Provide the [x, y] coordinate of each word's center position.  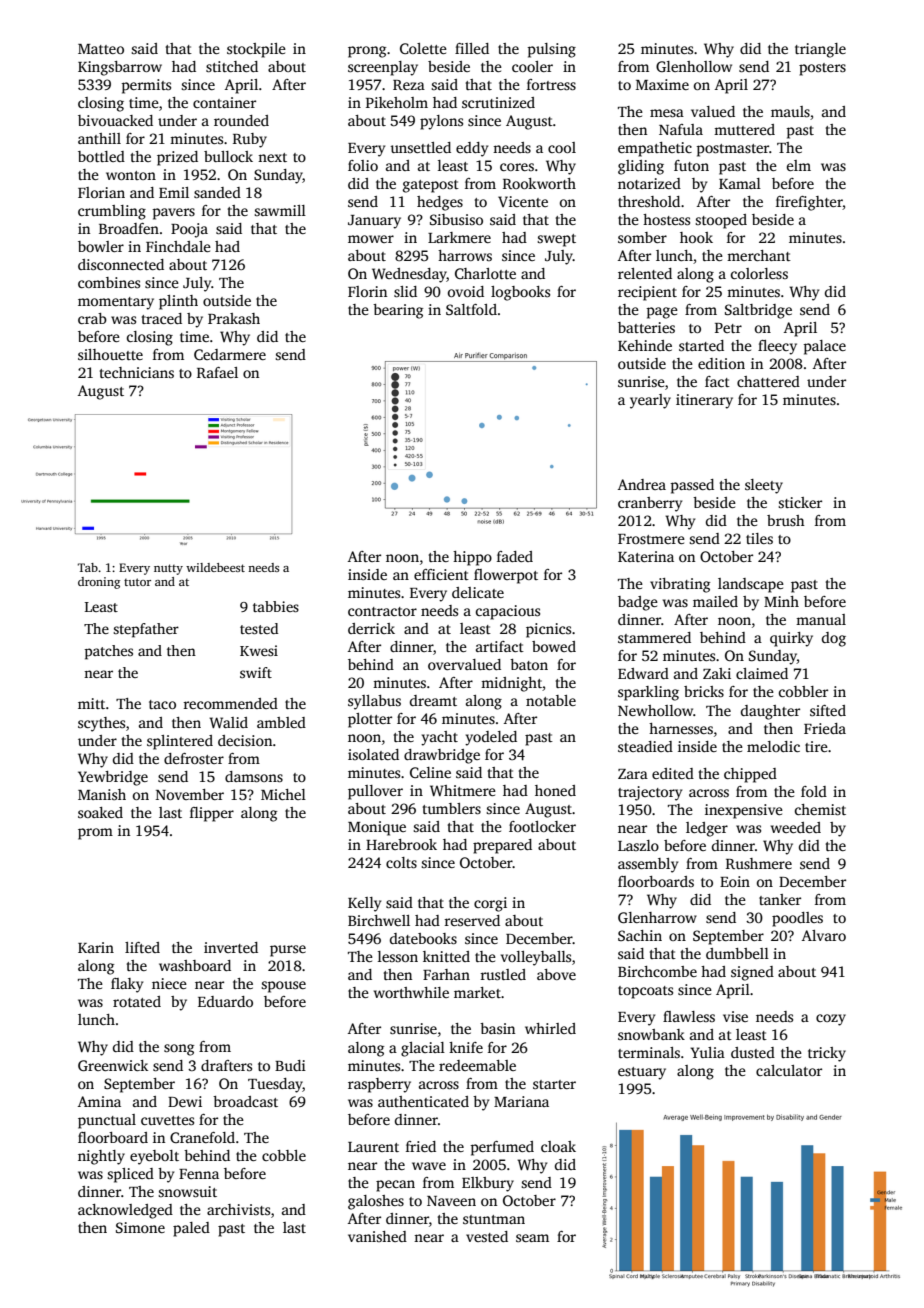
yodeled [491, 738]
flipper [212, 814]
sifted [828, 710]
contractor [382, 611]
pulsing [551, 50]
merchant [759, 255]
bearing [398, 311]
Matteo [101, 49]
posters [822, 69]
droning [99, 583]
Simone [140, 1227]
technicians [137, 372]
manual [821, 619]
